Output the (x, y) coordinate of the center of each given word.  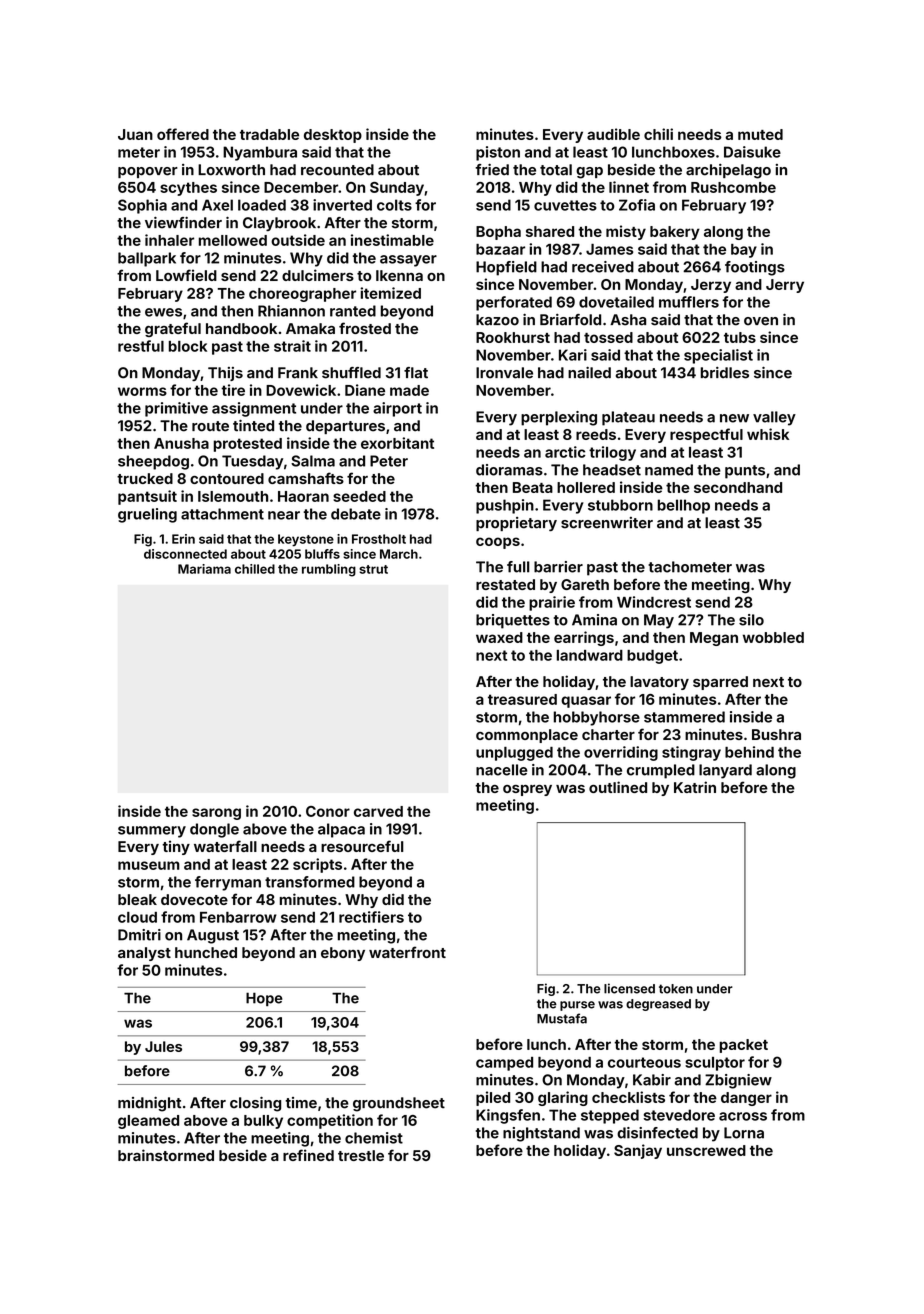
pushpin (505, 506)
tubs (740, 337)
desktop (333, 136)
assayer (408, 261)
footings (755, 268)
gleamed (148, 1122)
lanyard (725, 771)
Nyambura (260, 153)
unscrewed (706, 1150)
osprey (527, 790)
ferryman (228, 883)
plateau (628, 418)
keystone (306, 540)
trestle (361, 1155)
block (188, 346)
